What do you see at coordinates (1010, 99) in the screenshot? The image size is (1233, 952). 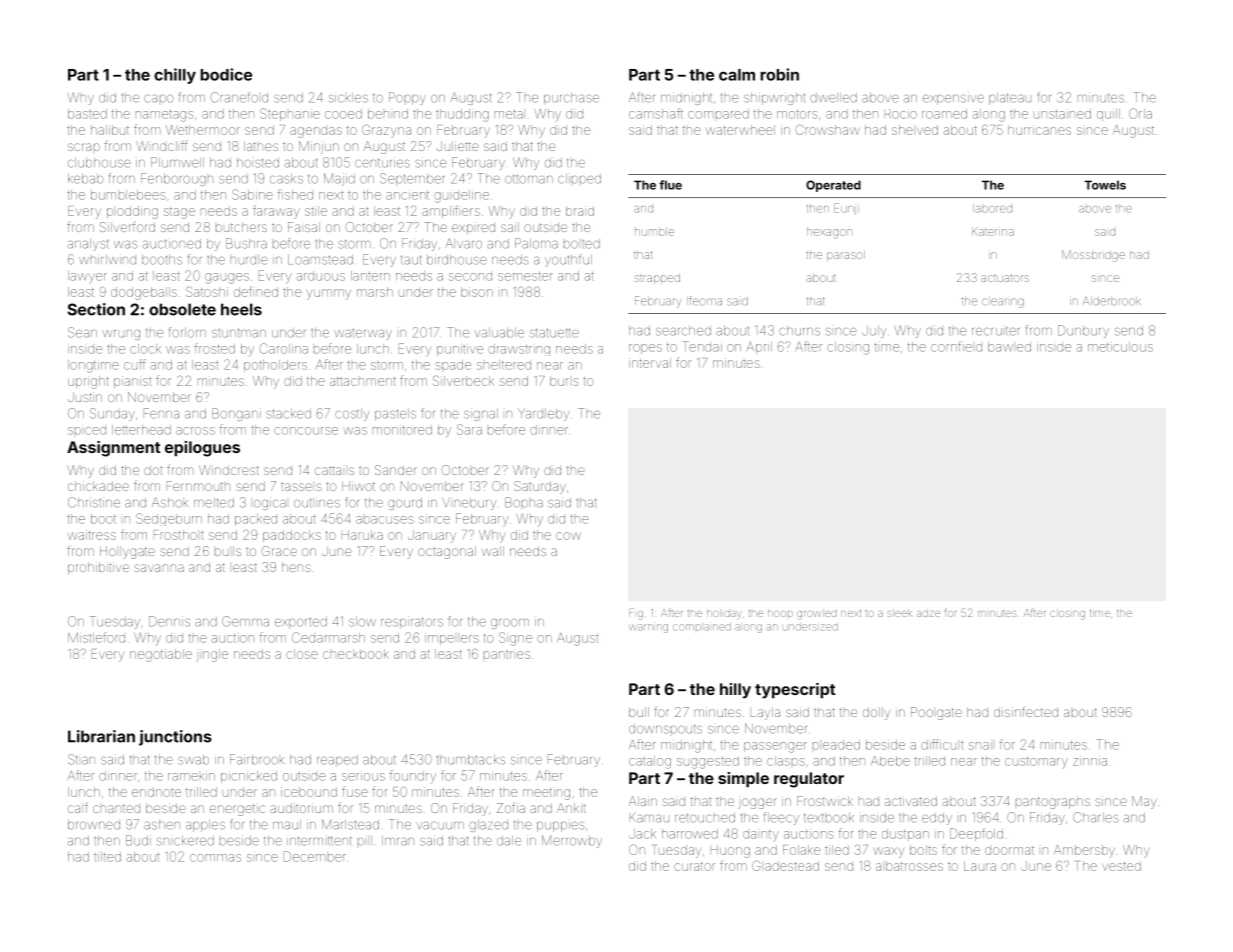 I see `plateau` at bounding box center [1010, 99].
